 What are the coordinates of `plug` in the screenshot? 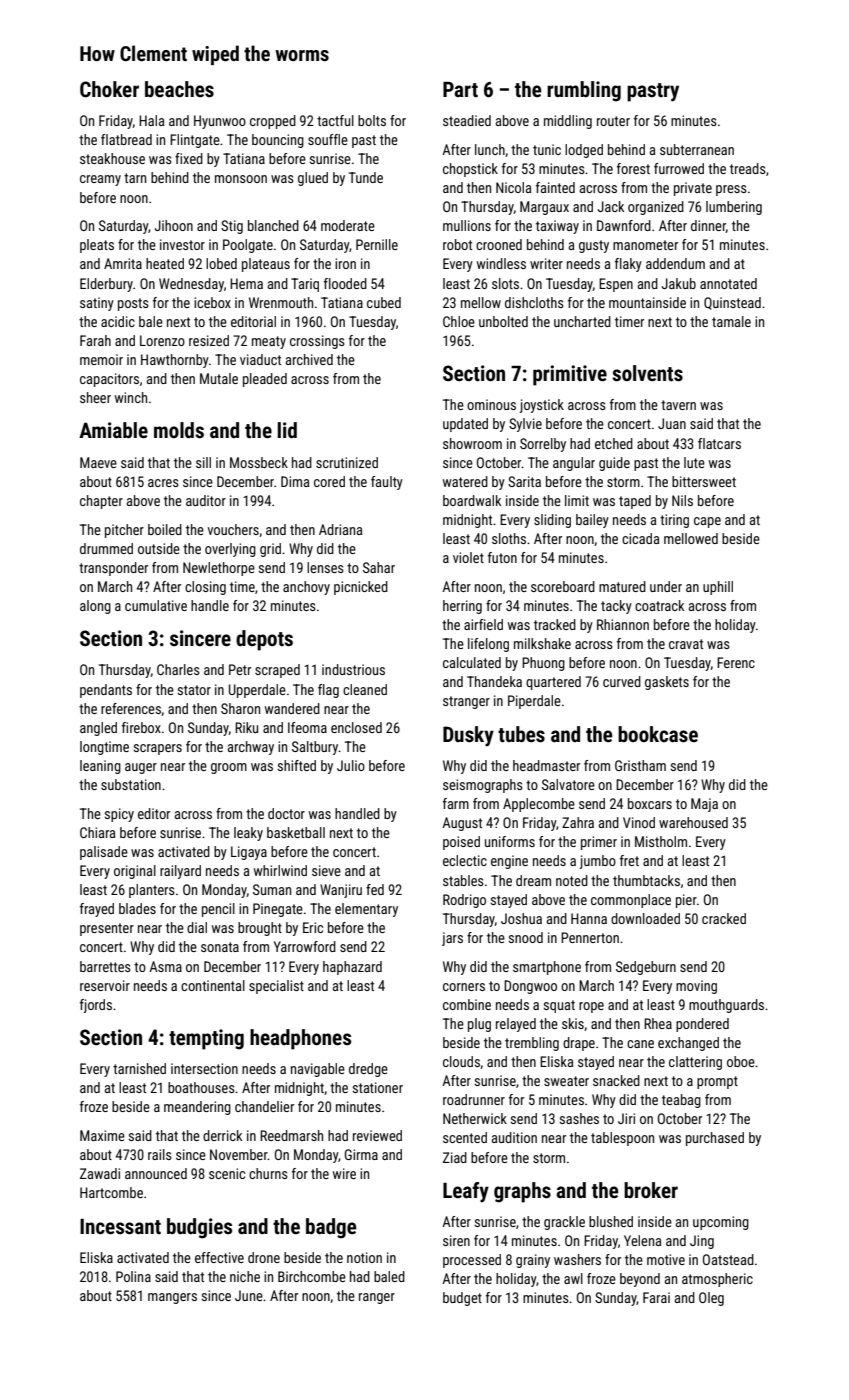 It's located at (479, 1025).
